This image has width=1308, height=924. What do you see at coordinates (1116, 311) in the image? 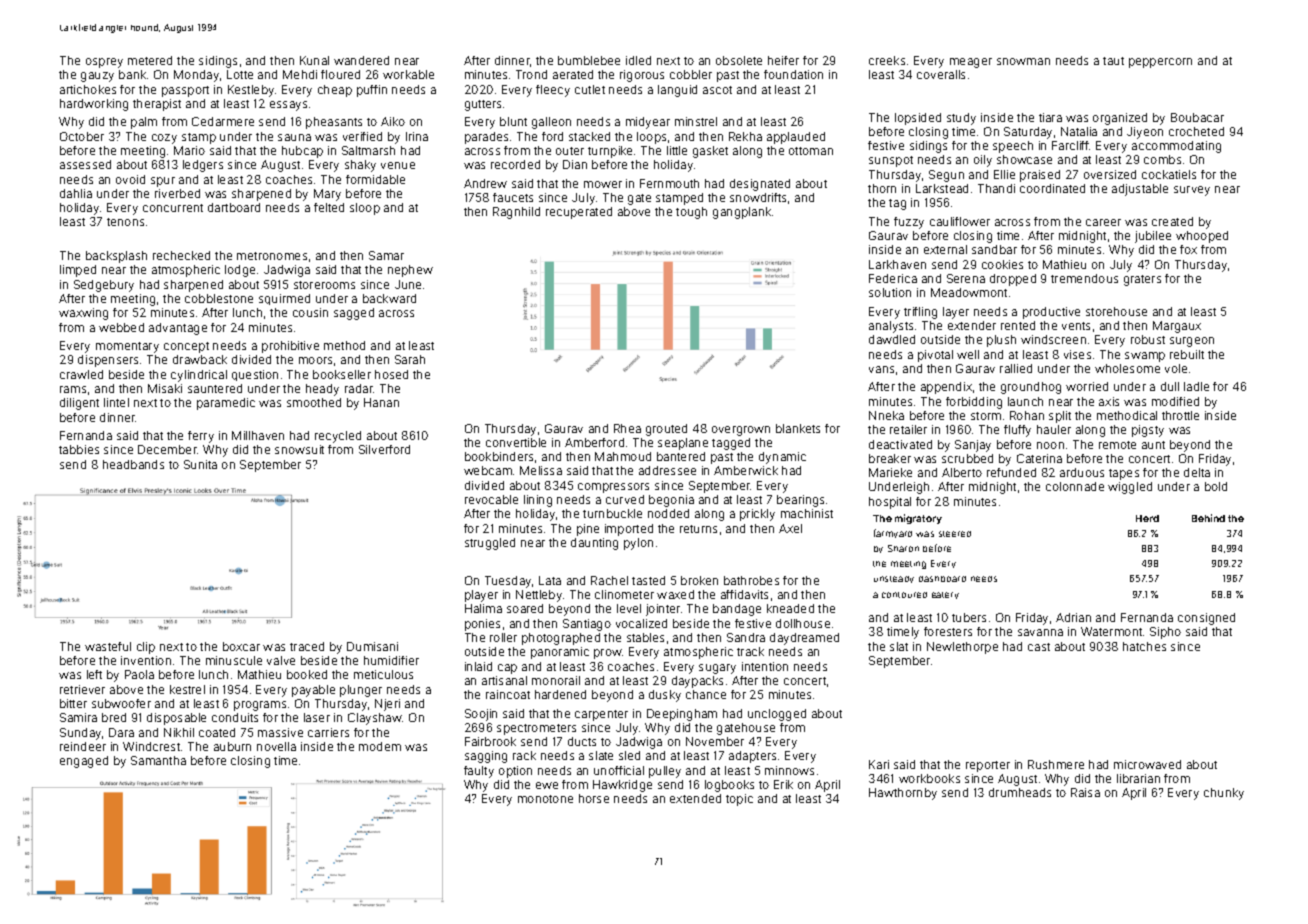
I see `storehouse` at bounding box center [1116, 311].
